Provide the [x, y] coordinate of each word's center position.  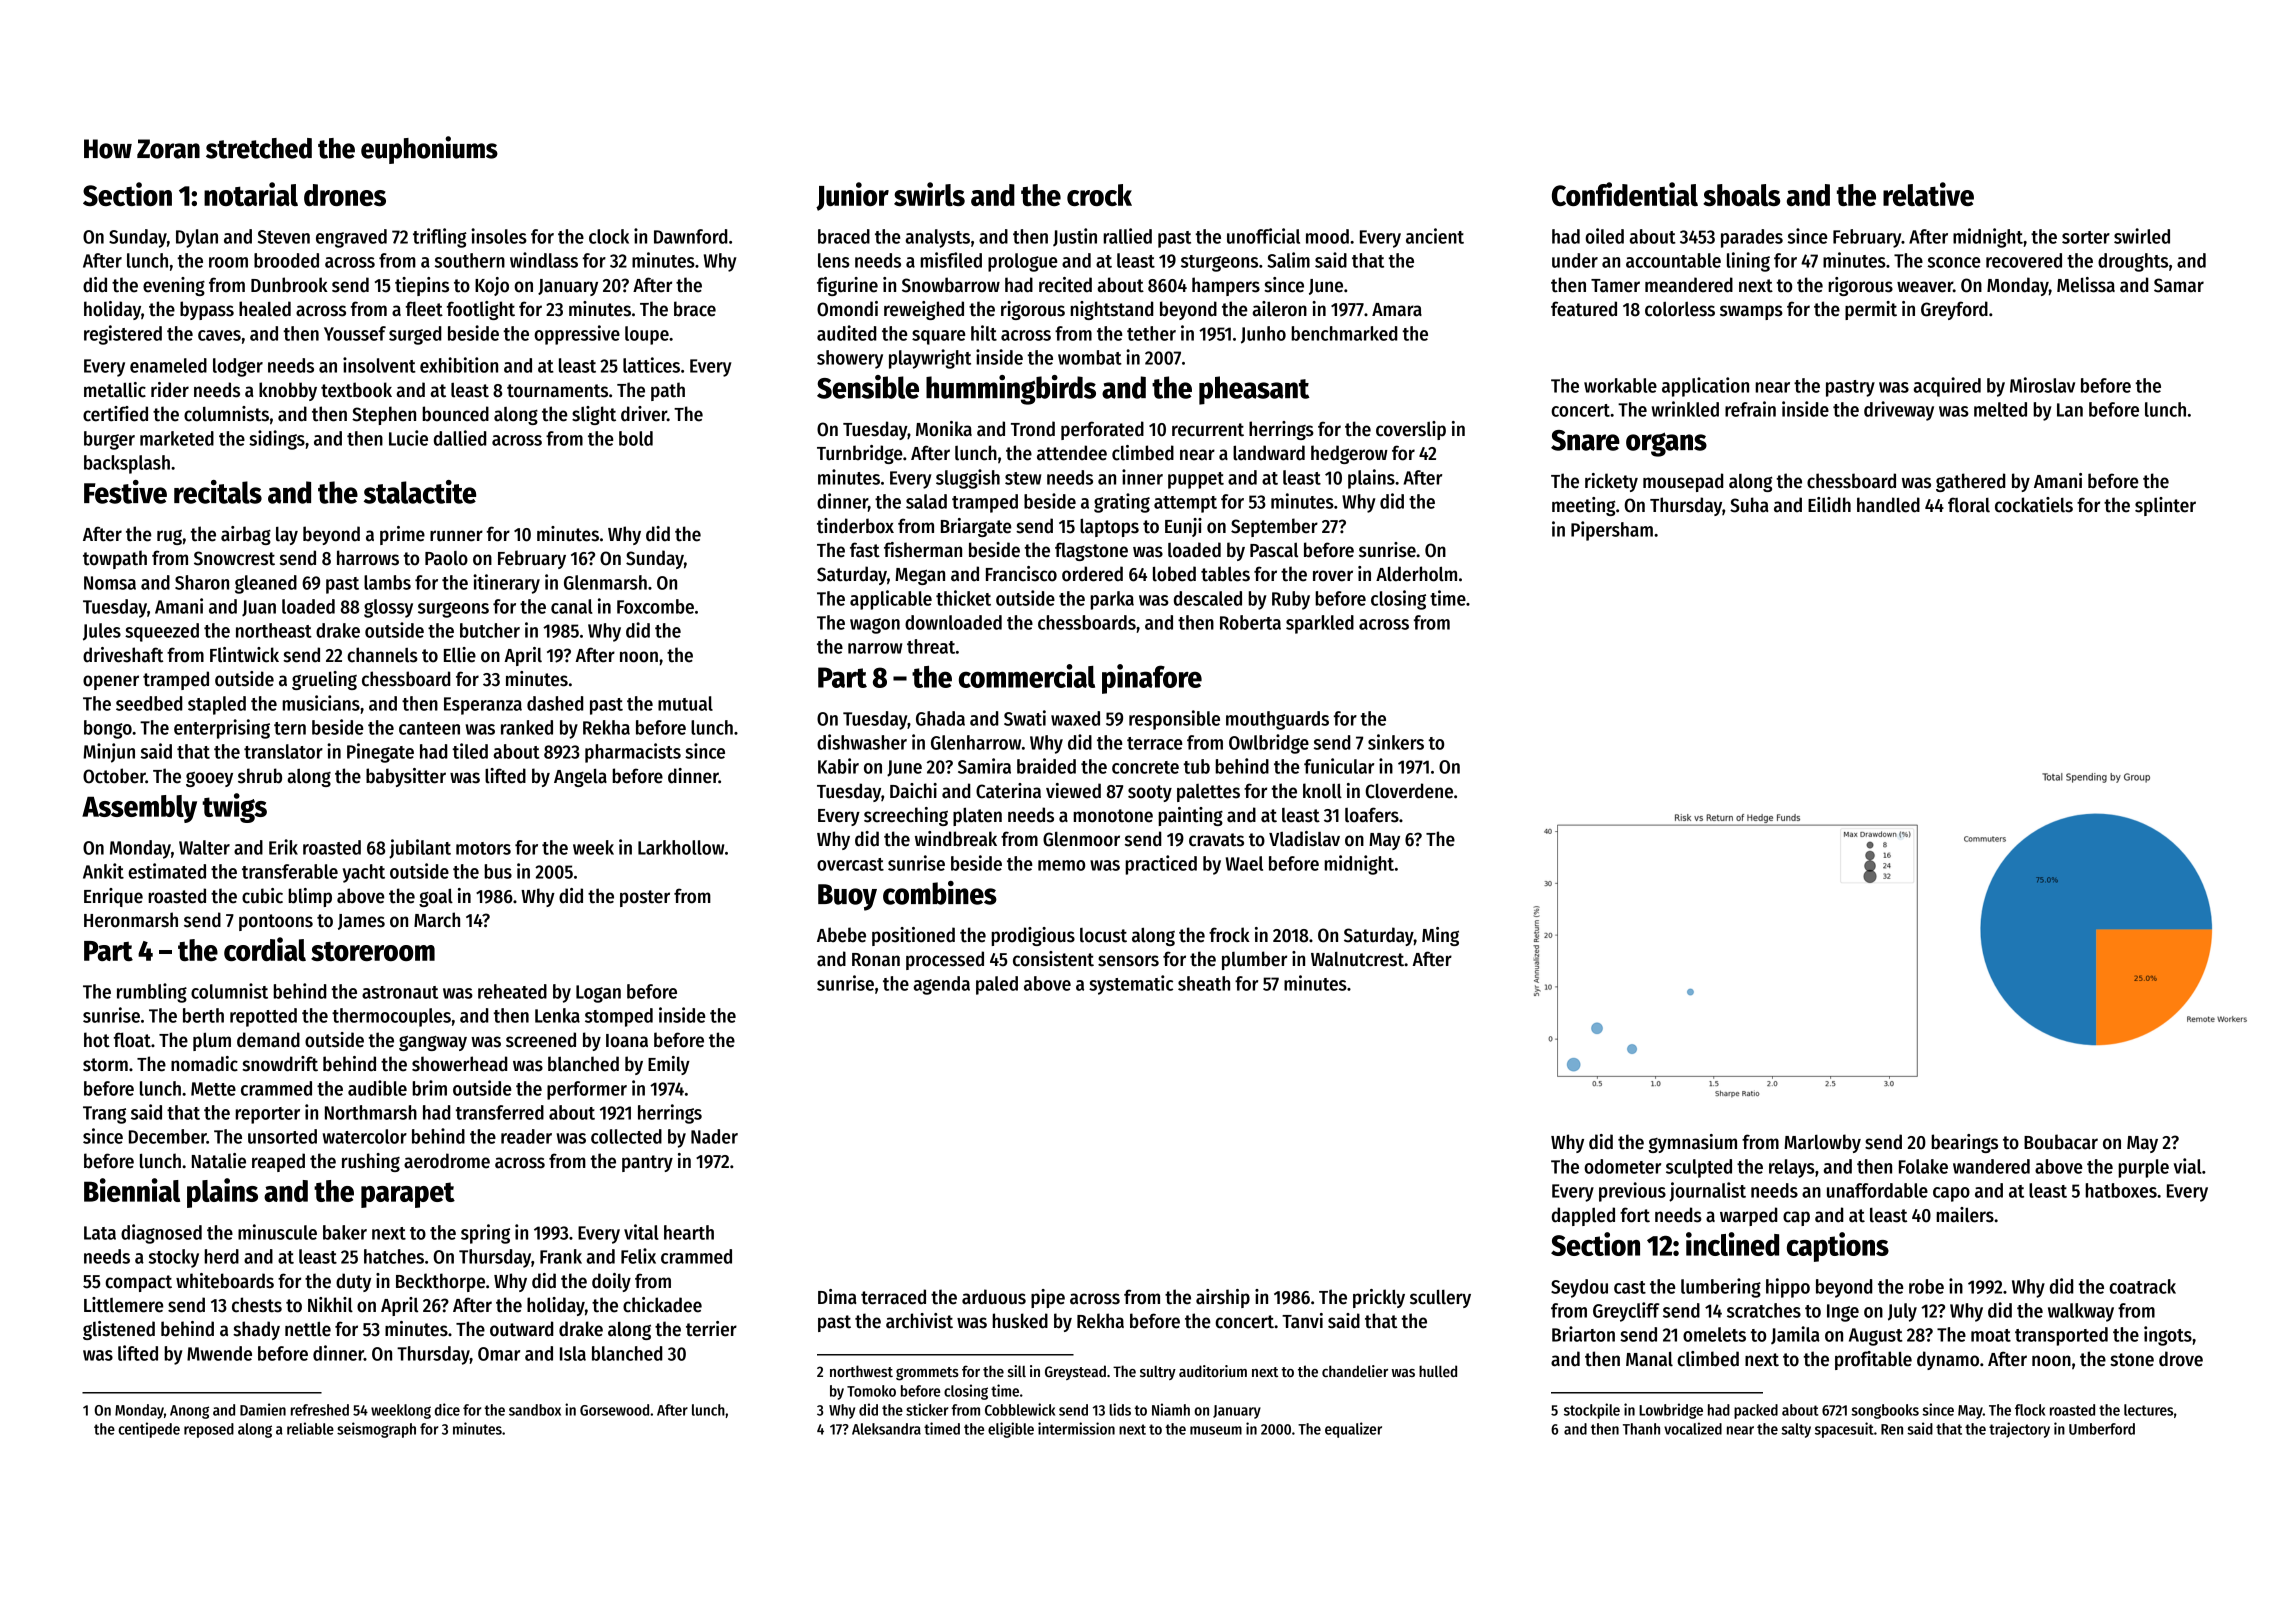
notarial [251, 194]
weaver [1925, 287]
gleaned [266, 584]
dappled [1583, 1216]
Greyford [1954, 310]
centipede [149, 1430]
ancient [1435, 236]
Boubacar [2061, 1142]
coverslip [1411, 430]
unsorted [282, 1136]
